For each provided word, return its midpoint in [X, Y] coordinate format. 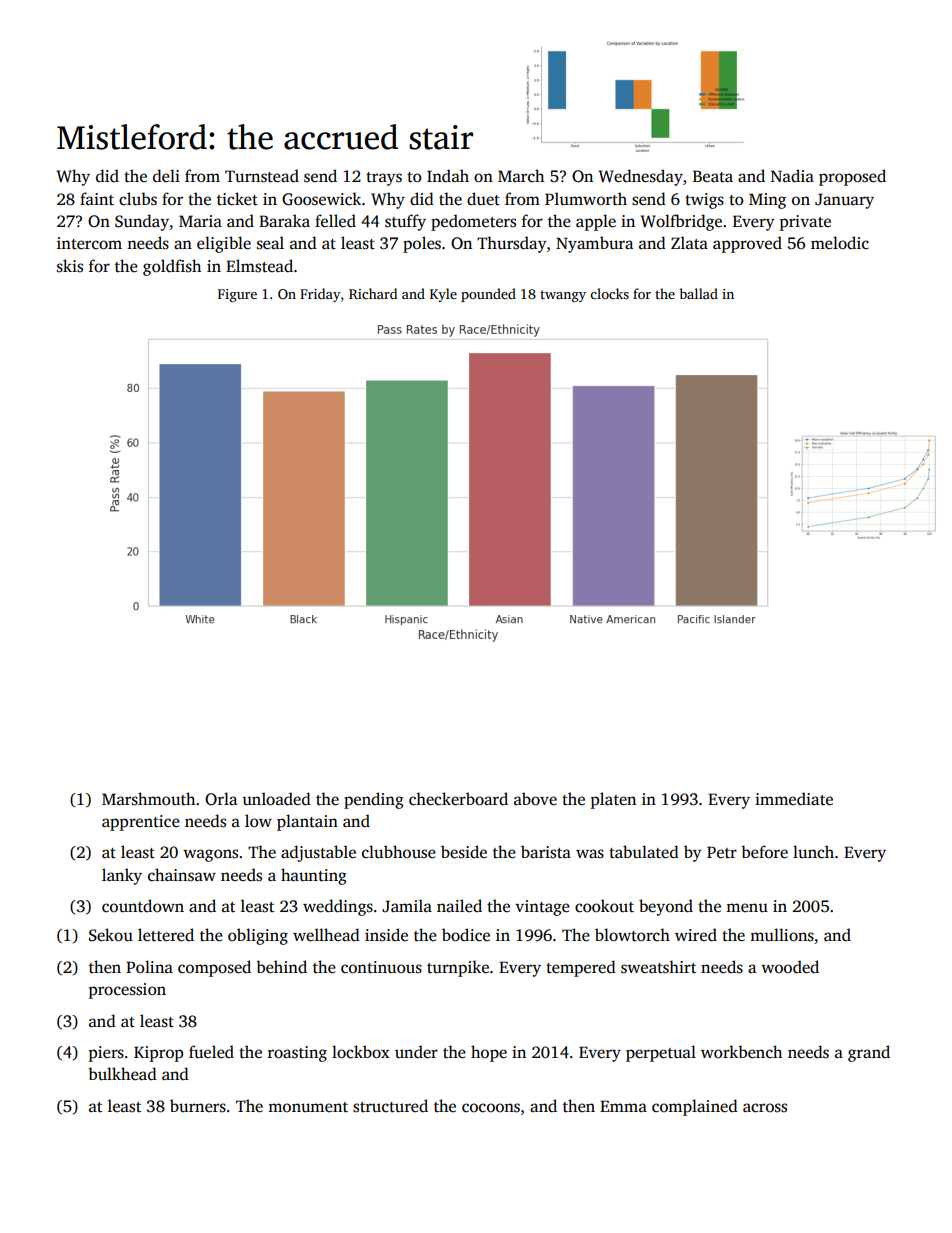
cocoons [491, 1108]
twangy [563, 296]
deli [166, 175]
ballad [699, 293]
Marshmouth [148, 799]
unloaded [276, 799]
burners [198, 1106]
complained [695, 1107]
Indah [448, 176]
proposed [852, 177]
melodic [840, 243]
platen [613, 800]
